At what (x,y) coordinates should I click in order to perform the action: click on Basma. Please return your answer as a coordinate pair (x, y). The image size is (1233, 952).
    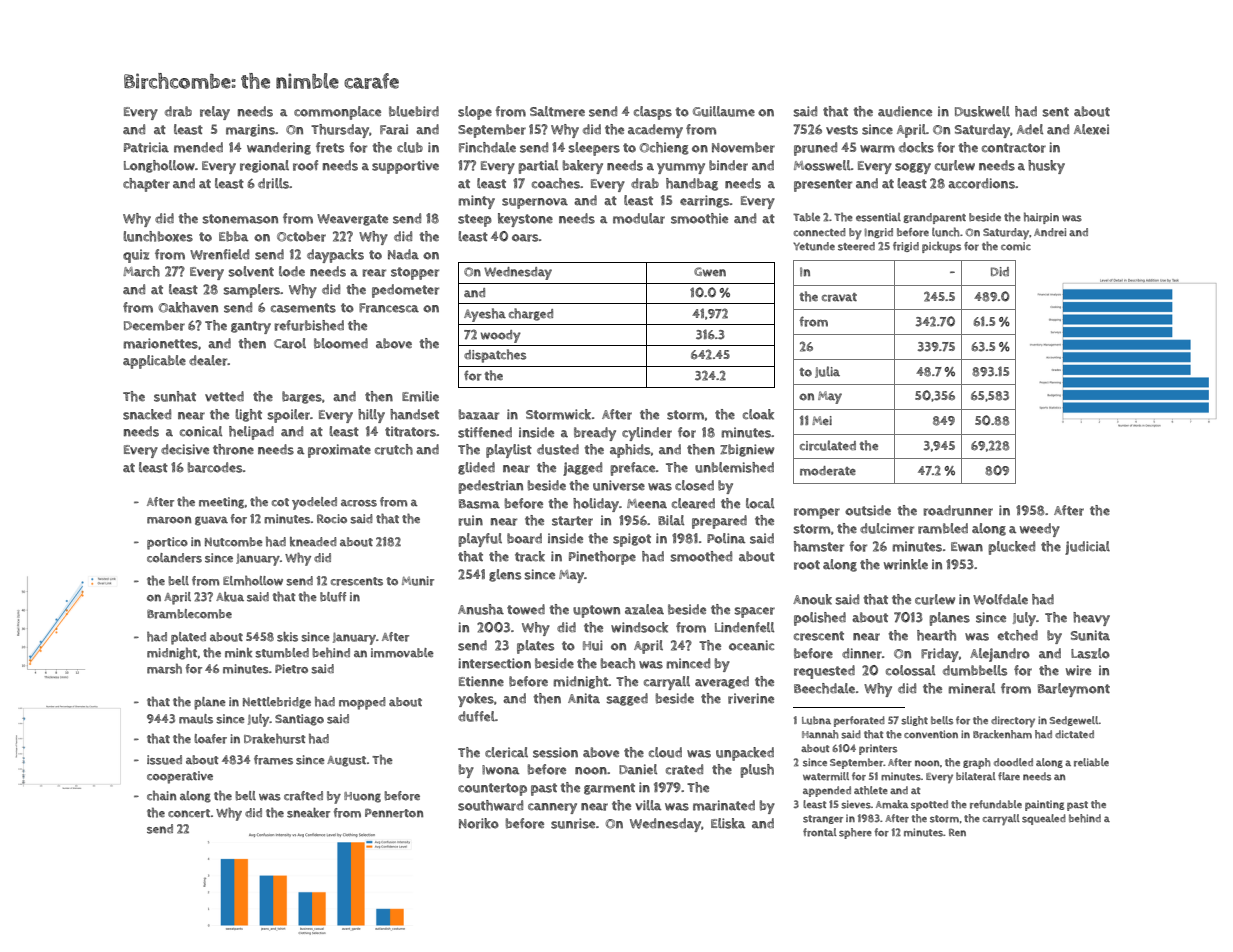
    Looking at the image, I should click on (479, 504).
